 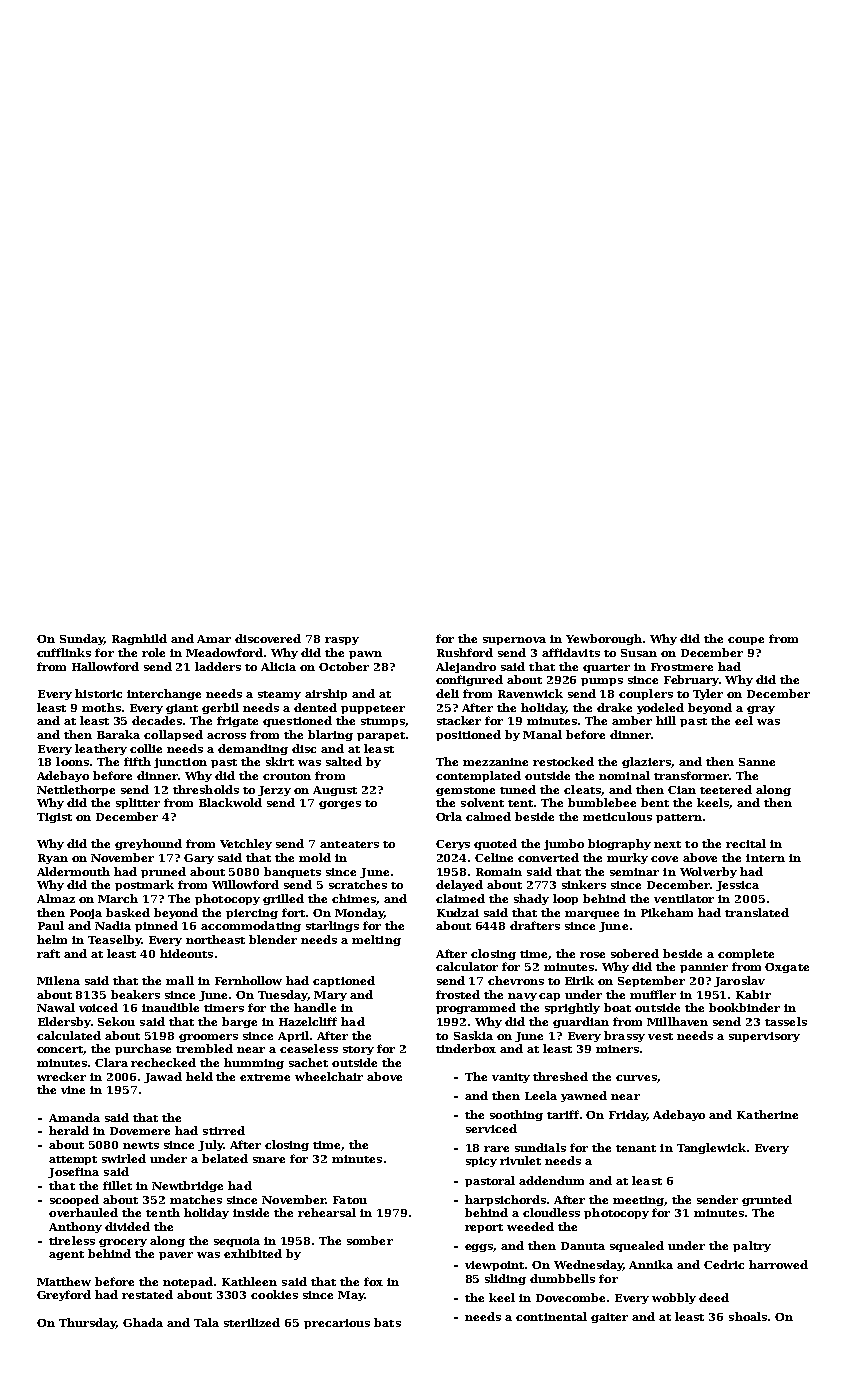 What do you see at coordinates (139, 639) in the page?
I see `Ragnhild` at bounding box center [139, 639].
